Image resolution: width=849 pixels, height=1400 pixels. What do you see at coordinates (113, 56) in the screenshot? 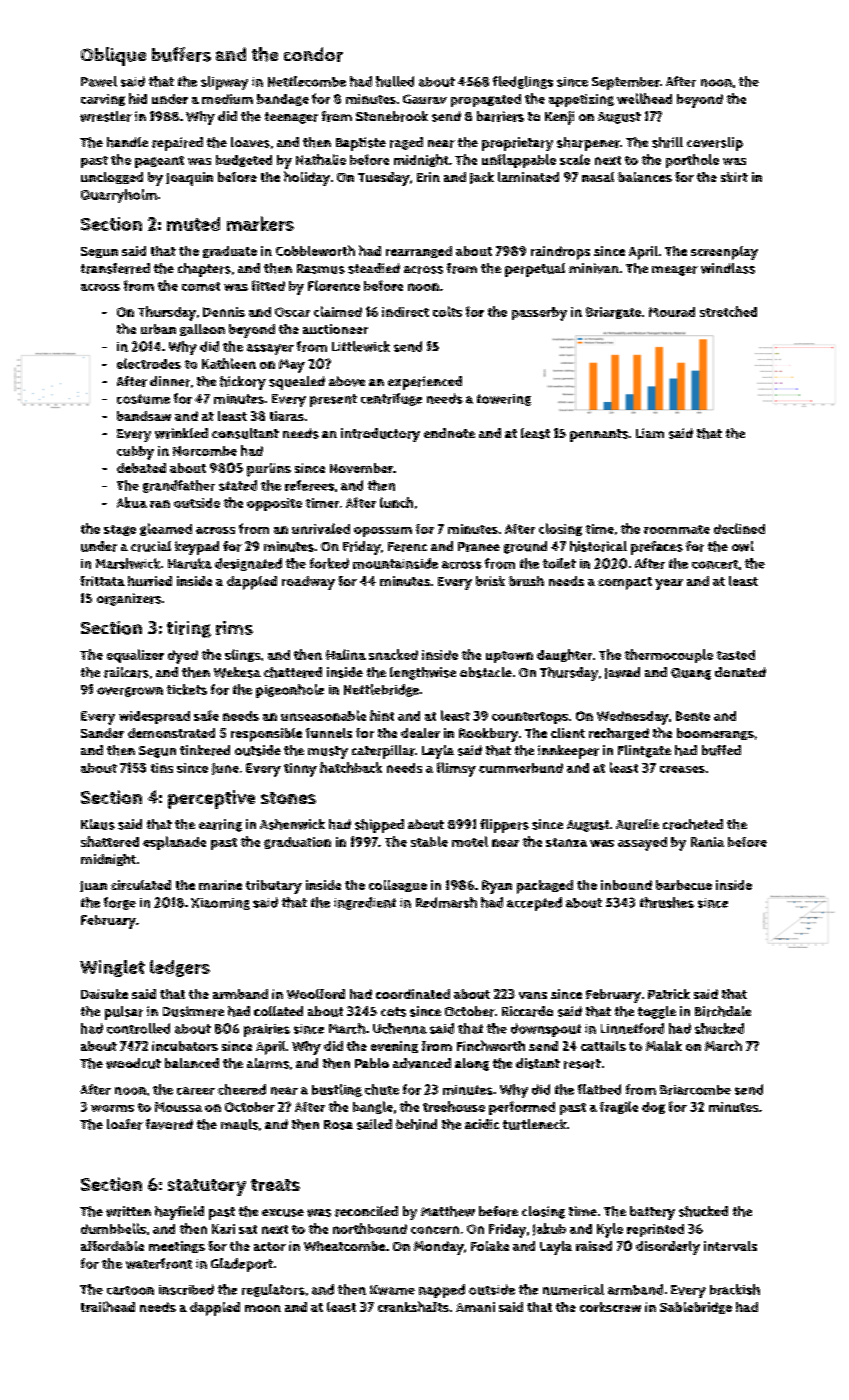
I see `Oblique` at bounding box center [113, 56].
